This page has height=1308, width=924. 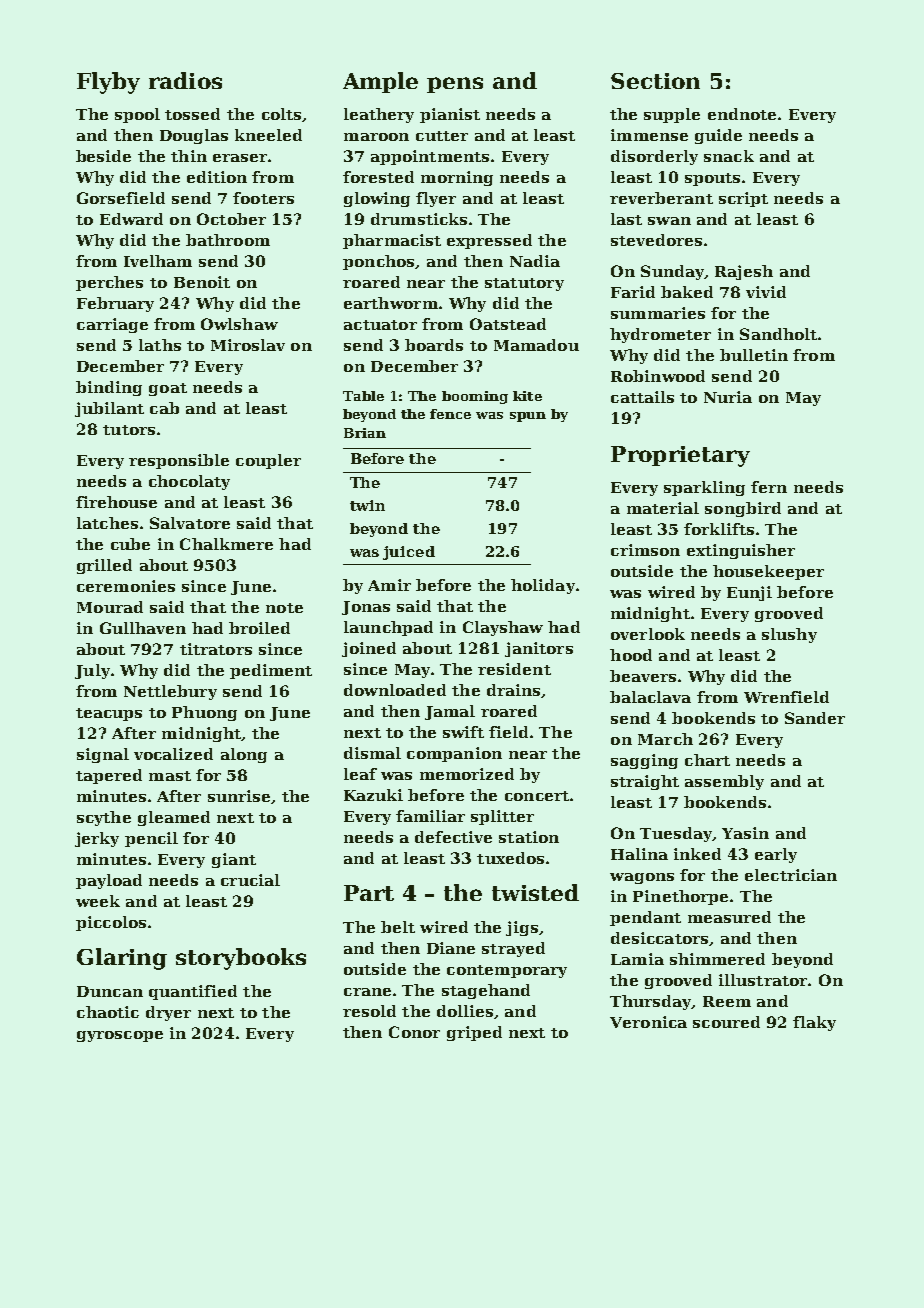 I want to click on quantified, so click(x=193, y=992).
